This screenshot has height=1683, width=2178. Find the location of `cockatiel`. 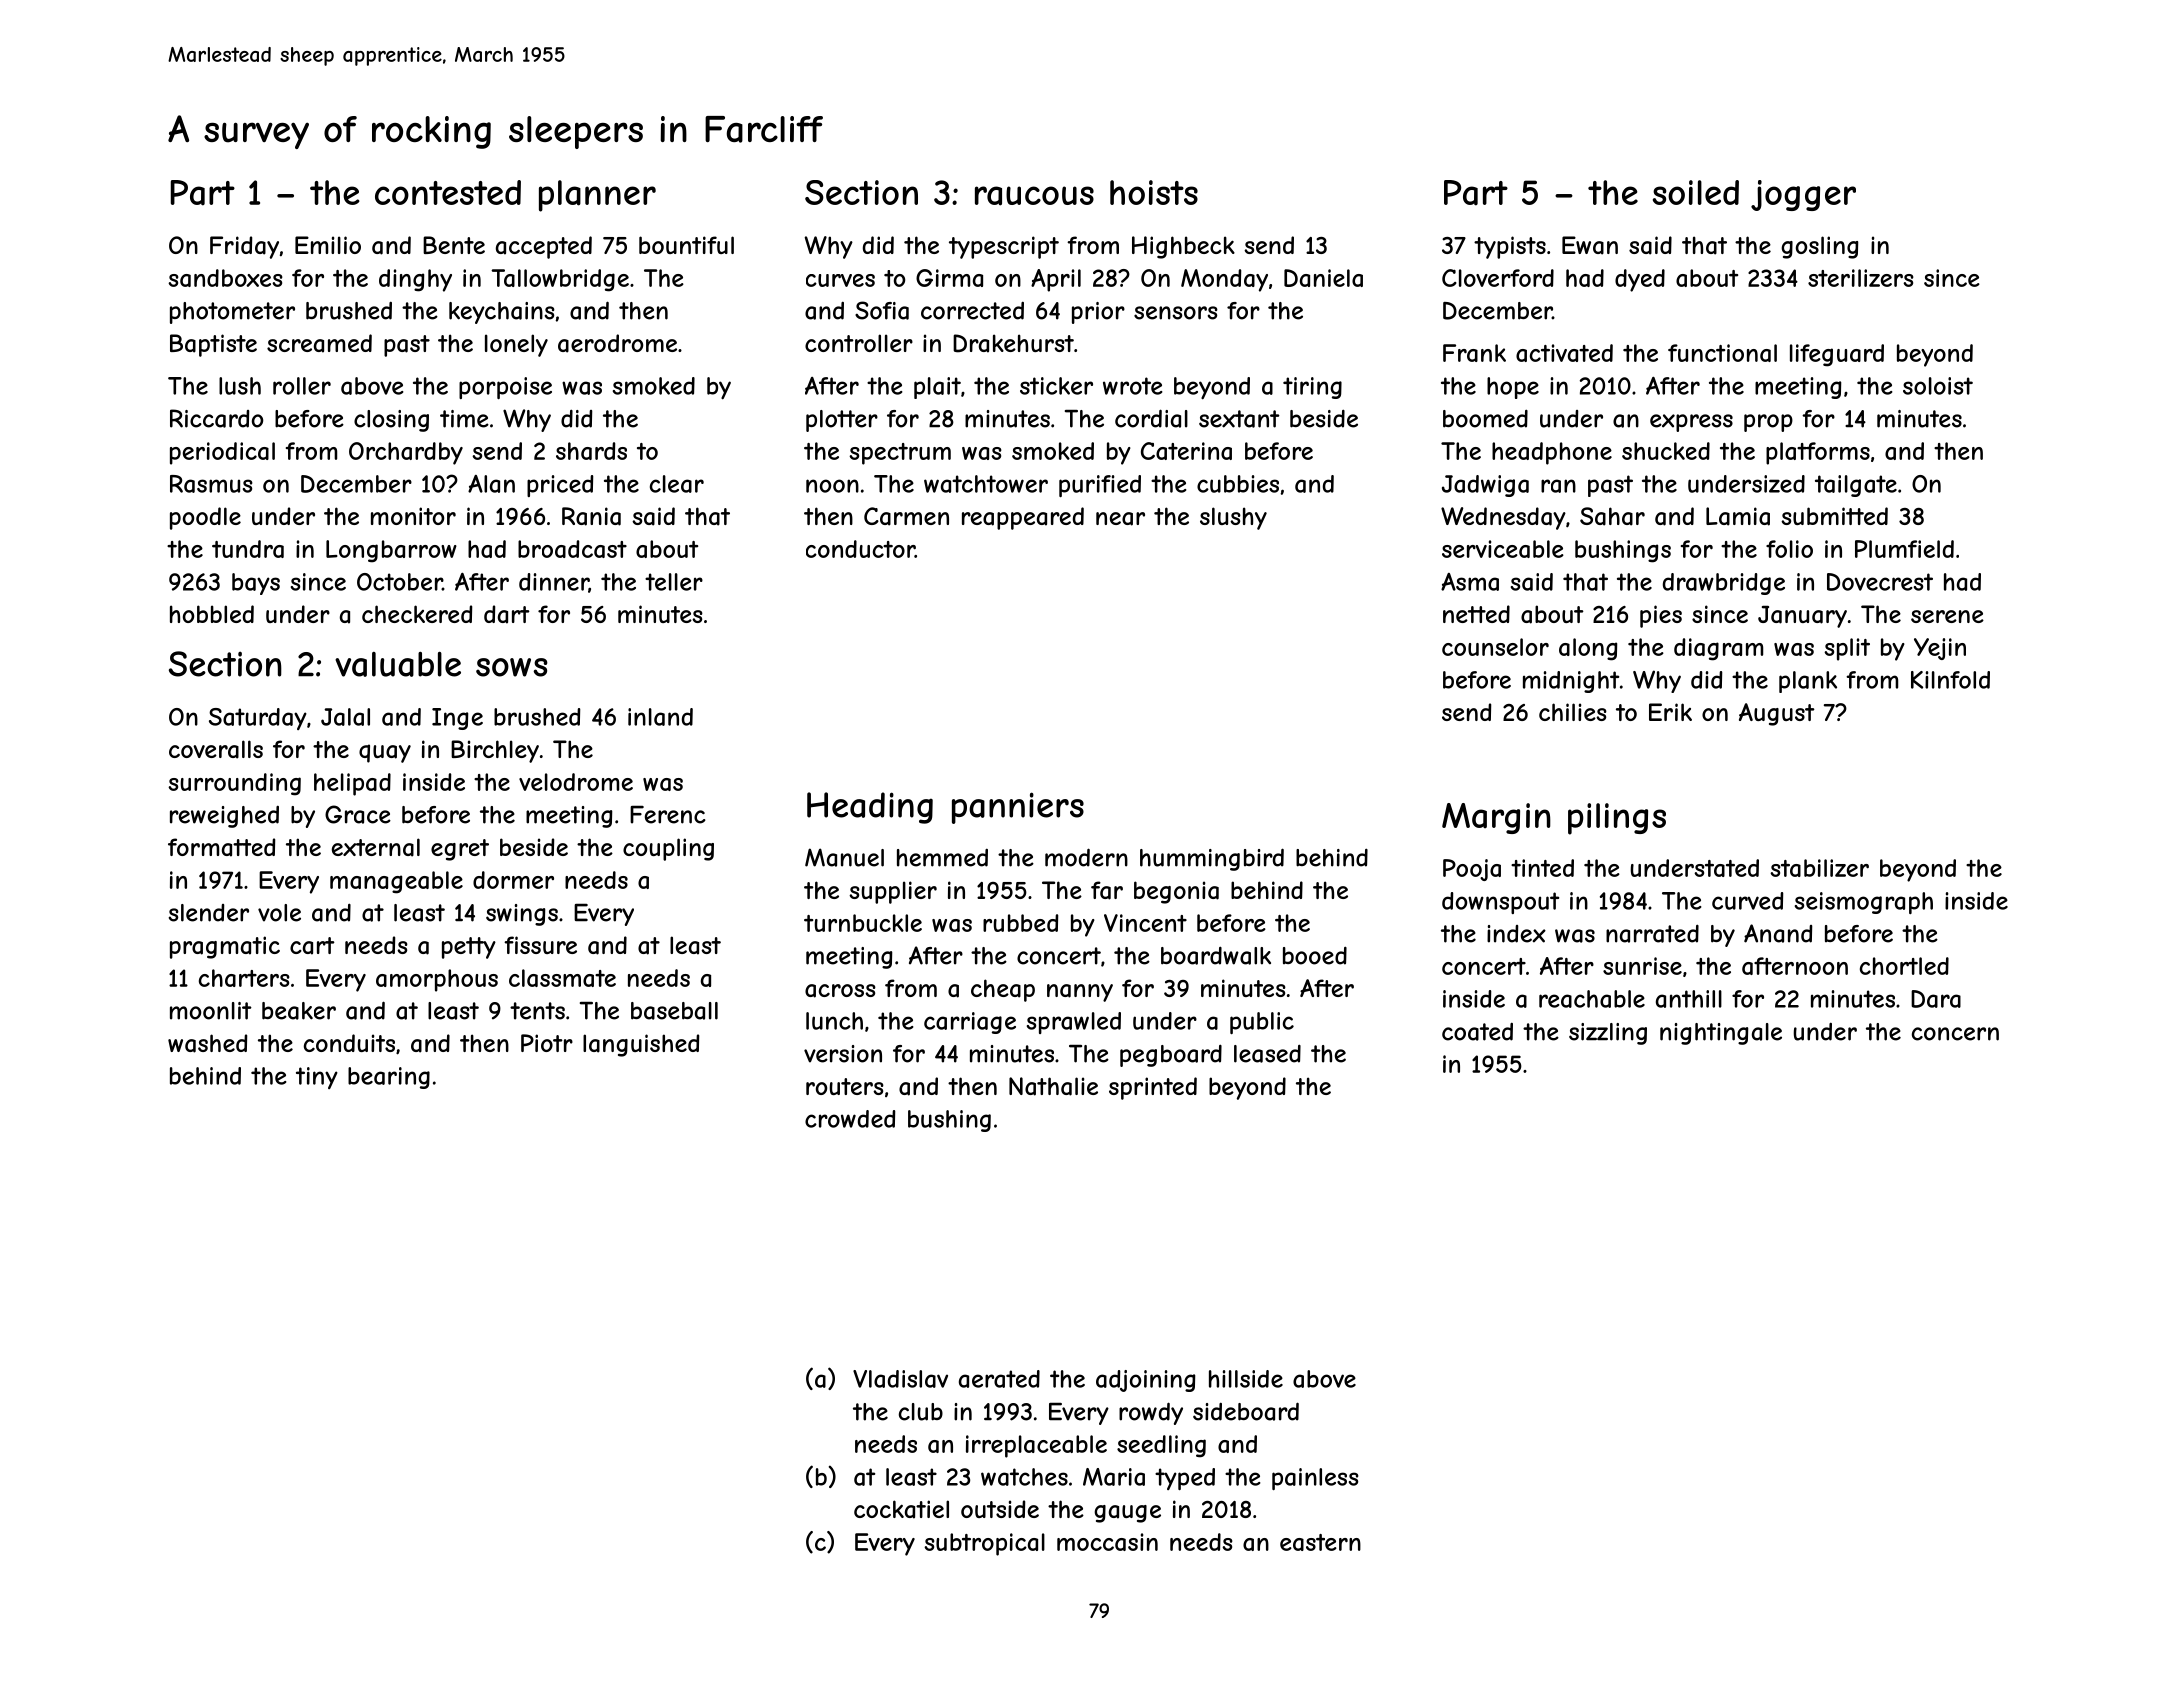

cockatiel is located at coordinates (901, 1509).
